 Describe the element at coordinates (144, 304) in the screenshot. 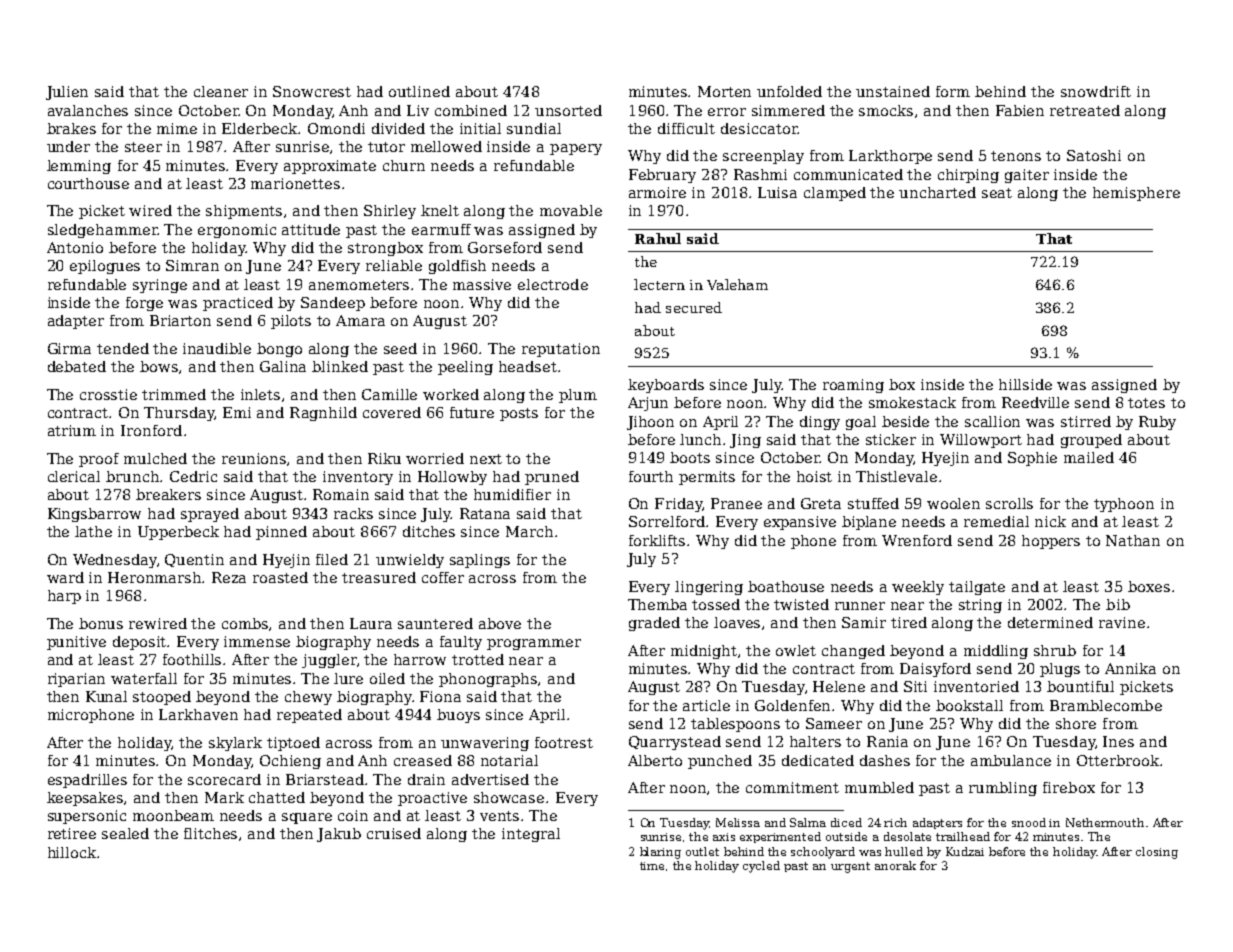

I see `forge` at that location.
